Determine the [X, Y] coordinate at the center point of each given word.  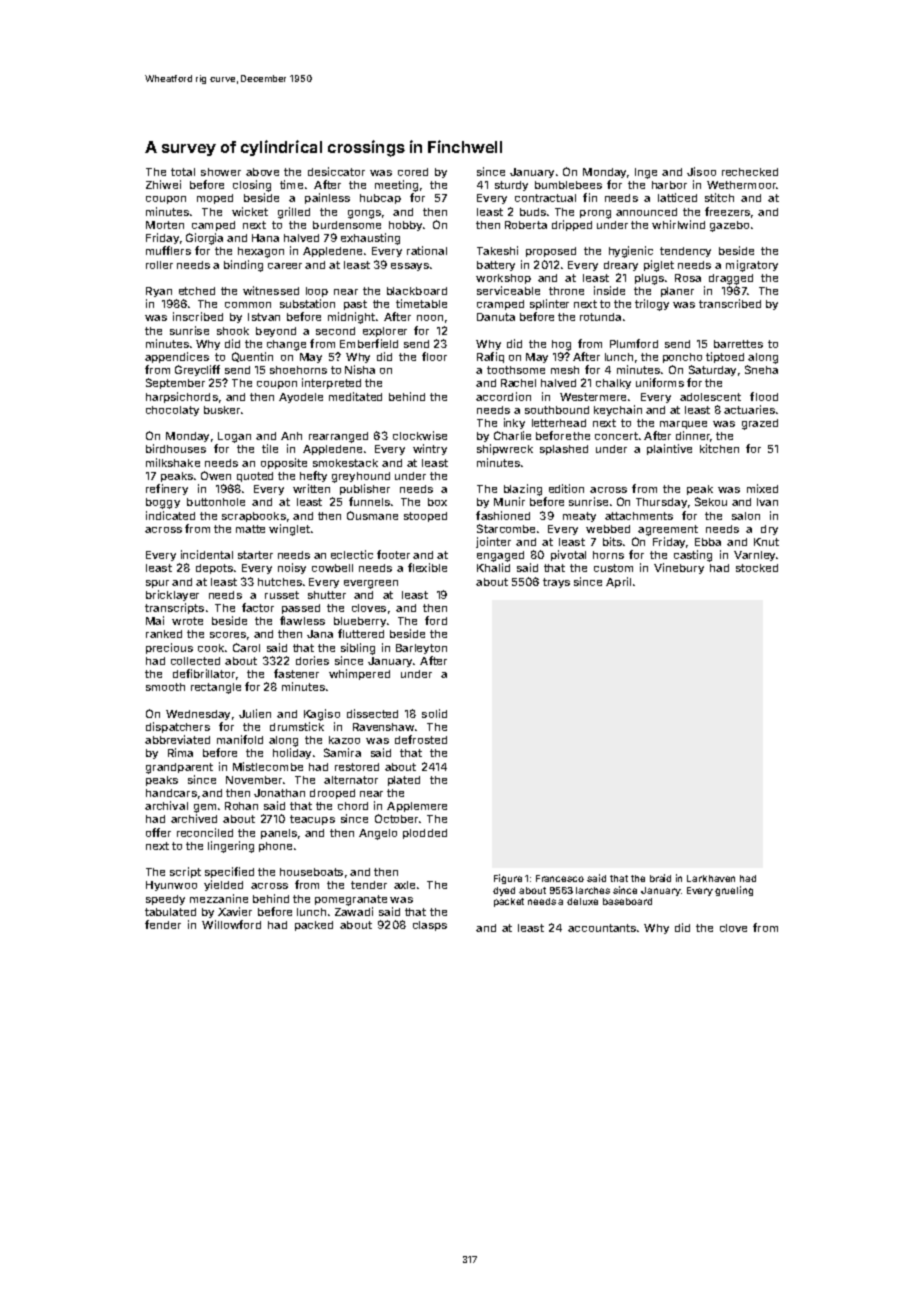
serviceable [508, 290]
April [618, 582]
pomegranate [351, 900]
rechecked [750, 172]
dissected [372, 713]
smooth [165, 687]
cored [413, 172]
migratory [752, 266]
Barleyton [421, 649]
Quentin [252, 357]
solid [434, 713]
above [262, 172]
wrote [187, 621]
